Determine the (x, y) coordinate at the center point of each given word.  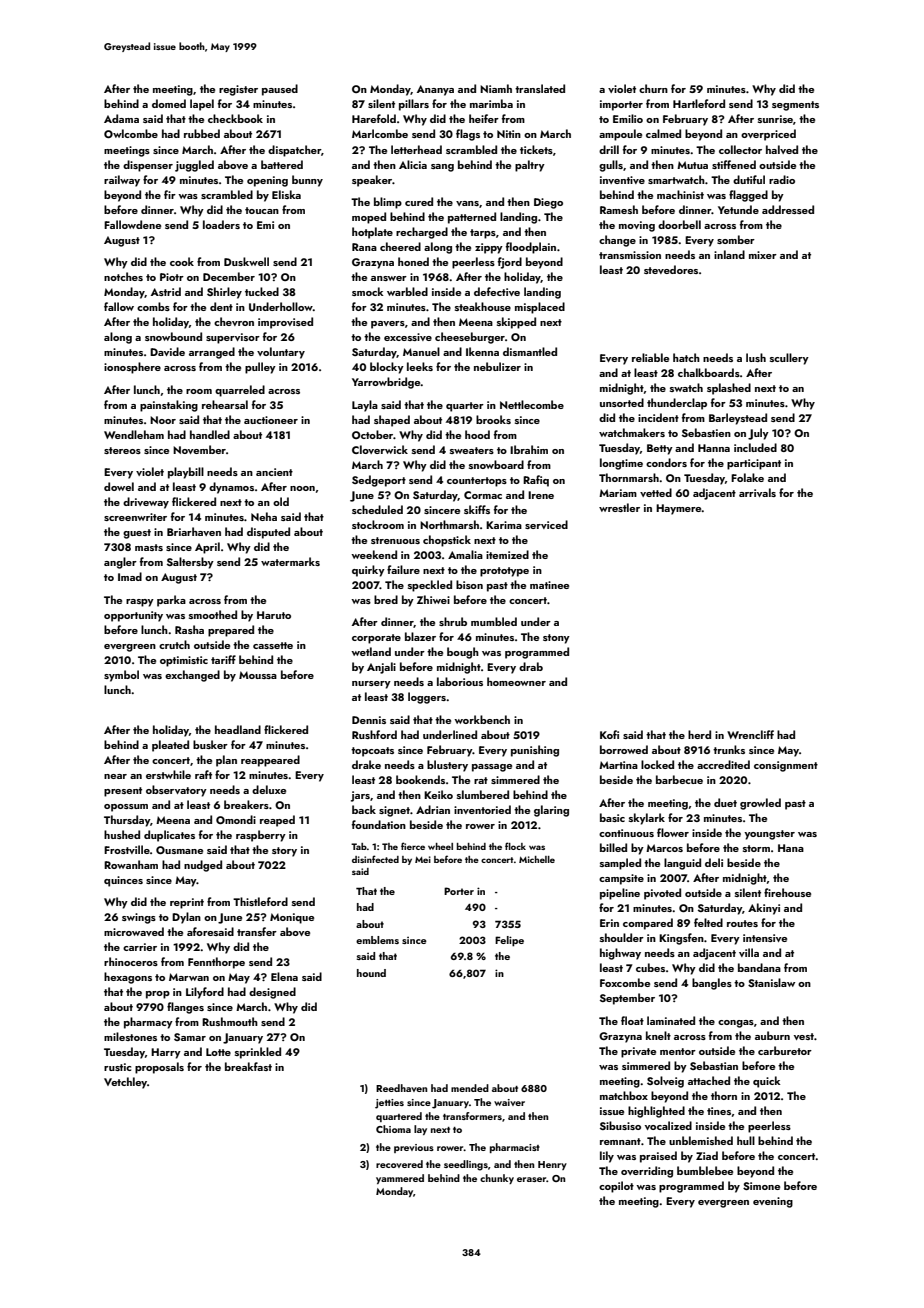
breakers (246, 804)
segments (795, 106)
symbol (121, 676)
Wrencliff (750, 734)
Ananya (435, 90)
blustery (447, 766)
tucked (262, 291)
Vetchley (125, 1083)
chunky (497, 1179)
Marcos (664, 848)
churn (653, 88)
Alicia (413, 164)
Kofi (609, 734)
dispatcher (294, 151)
